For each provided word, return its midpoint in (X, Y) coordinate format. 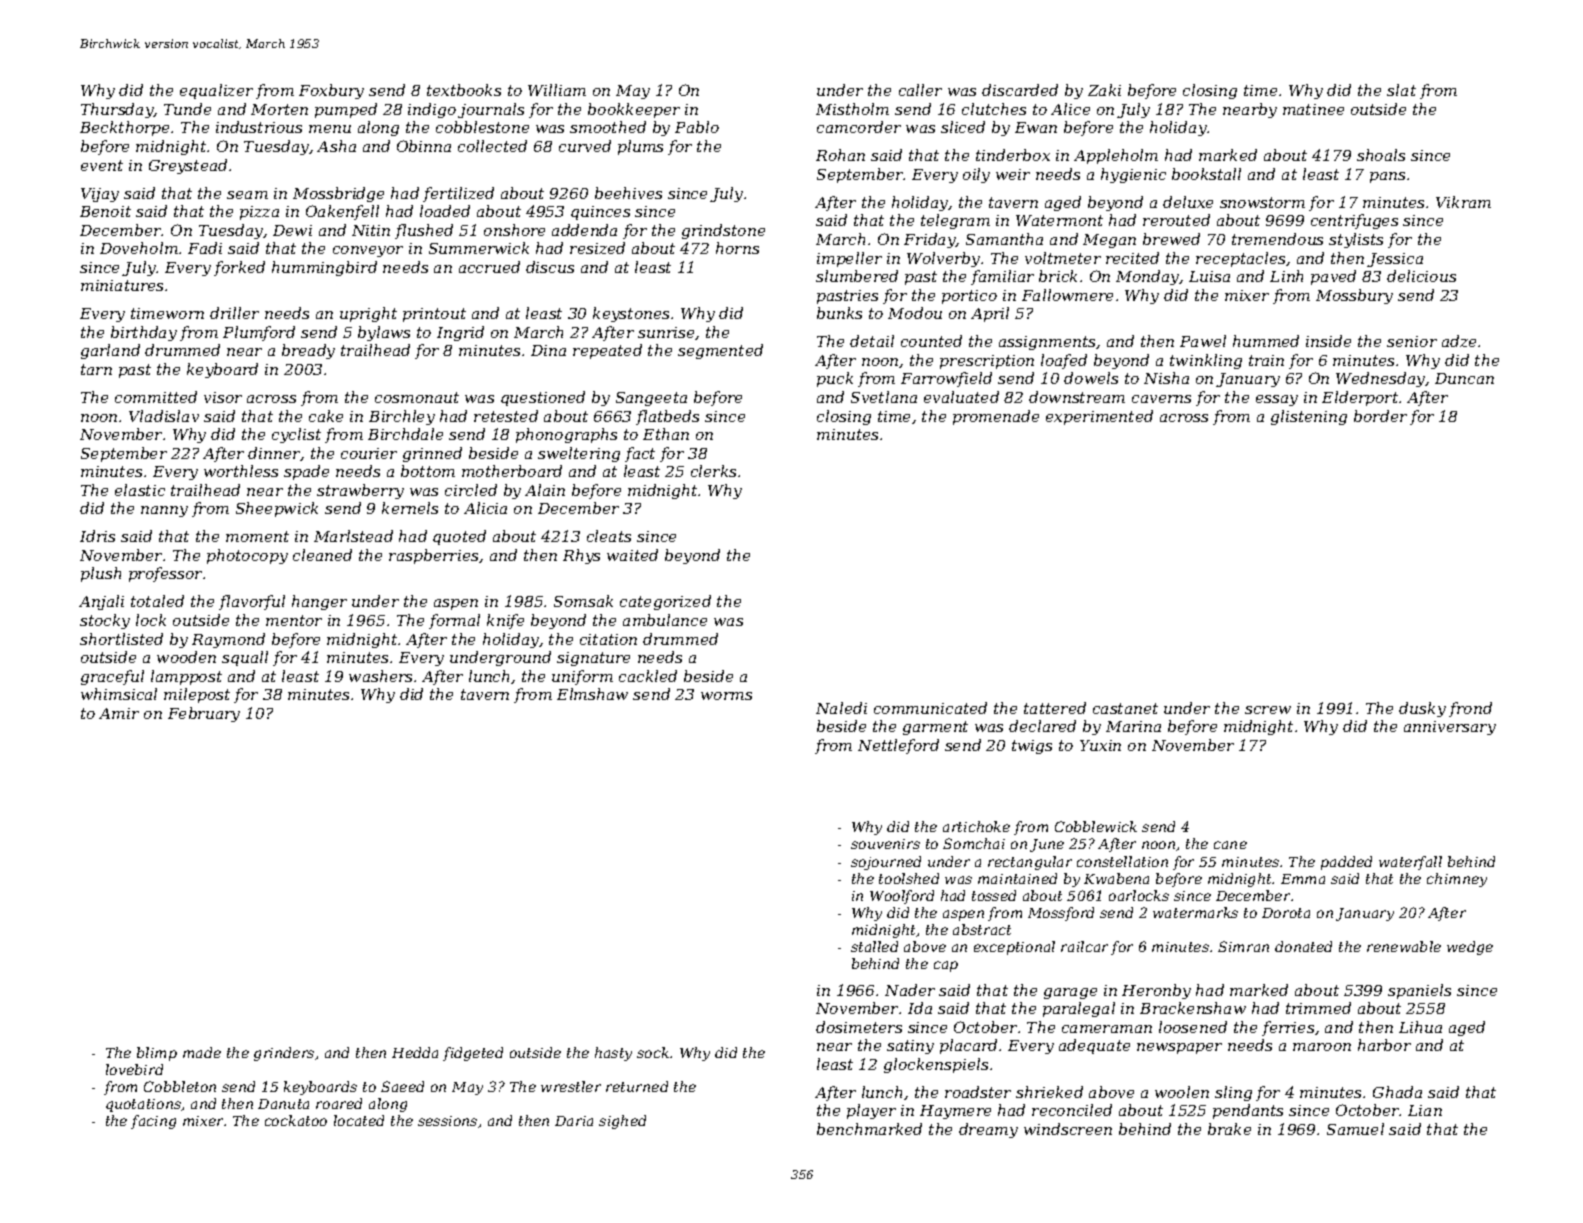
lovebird (134, 1069)
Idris (97, 536)
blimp (157, 1054)
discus (550, 267)
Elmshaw (592, 694)
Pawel (1203, 341)
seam (247, 195)
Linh (1286, 276)
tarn (96, 369)
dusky (1422, 709)
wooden (186, 657)
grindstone (723, 231)
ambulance (665, 620)
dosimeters (859, 1027)
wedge (1470, 948)
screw (1268, 710)
